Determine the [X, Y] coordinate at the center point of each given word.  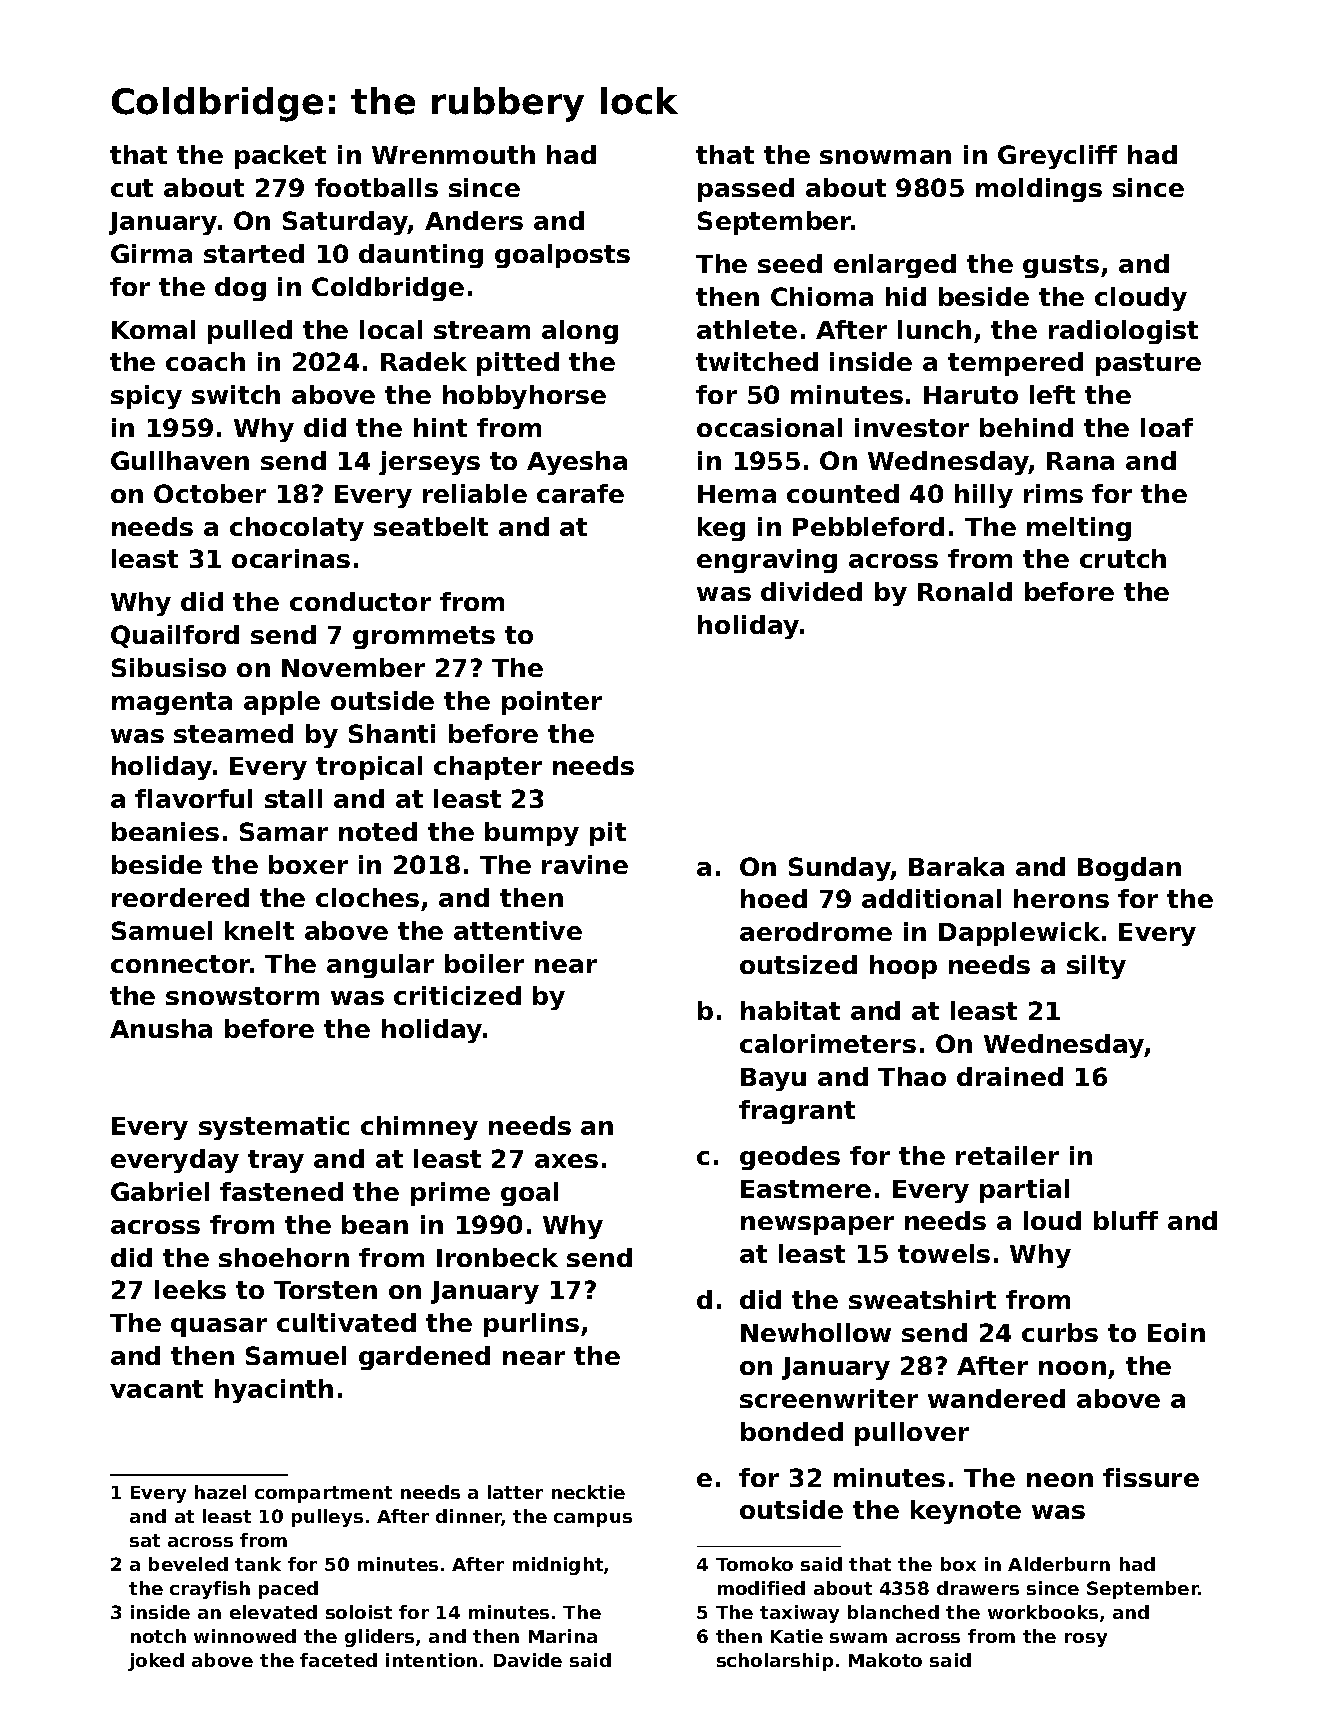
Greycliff [1057, 157]
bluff [1126, 1220]
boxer [308, 864]
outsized [798, 964]
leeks [190, 1289]
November [353, 667]
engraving [767, 561]
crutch [1123, 558]
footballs [376, 187]
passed [746, 190]
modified [761, 1588]
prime [450, 1194]
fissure [1151, 1477]
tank [258, 1564]
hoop [903, 967]
